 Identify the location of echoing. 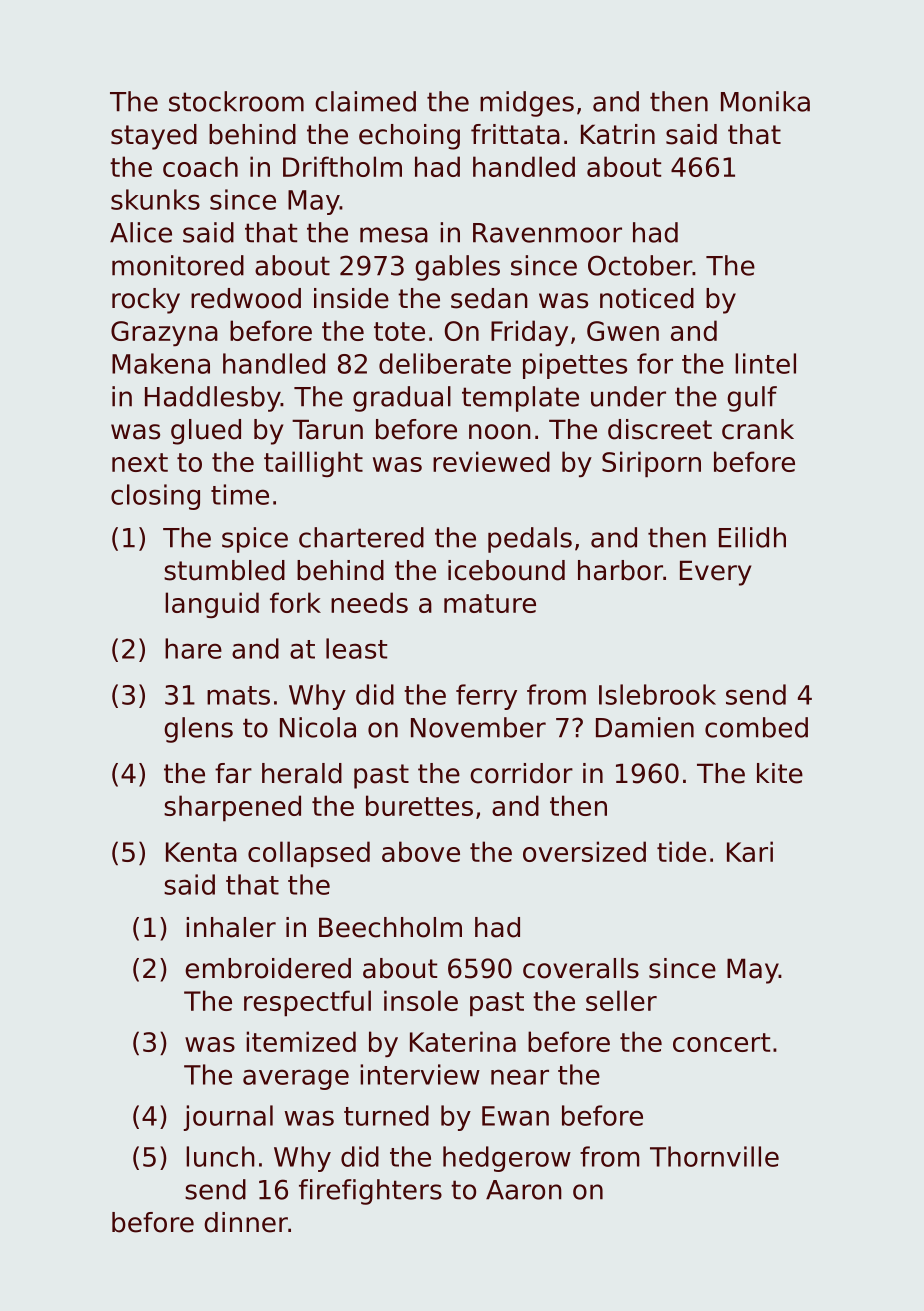
(409, 137).
